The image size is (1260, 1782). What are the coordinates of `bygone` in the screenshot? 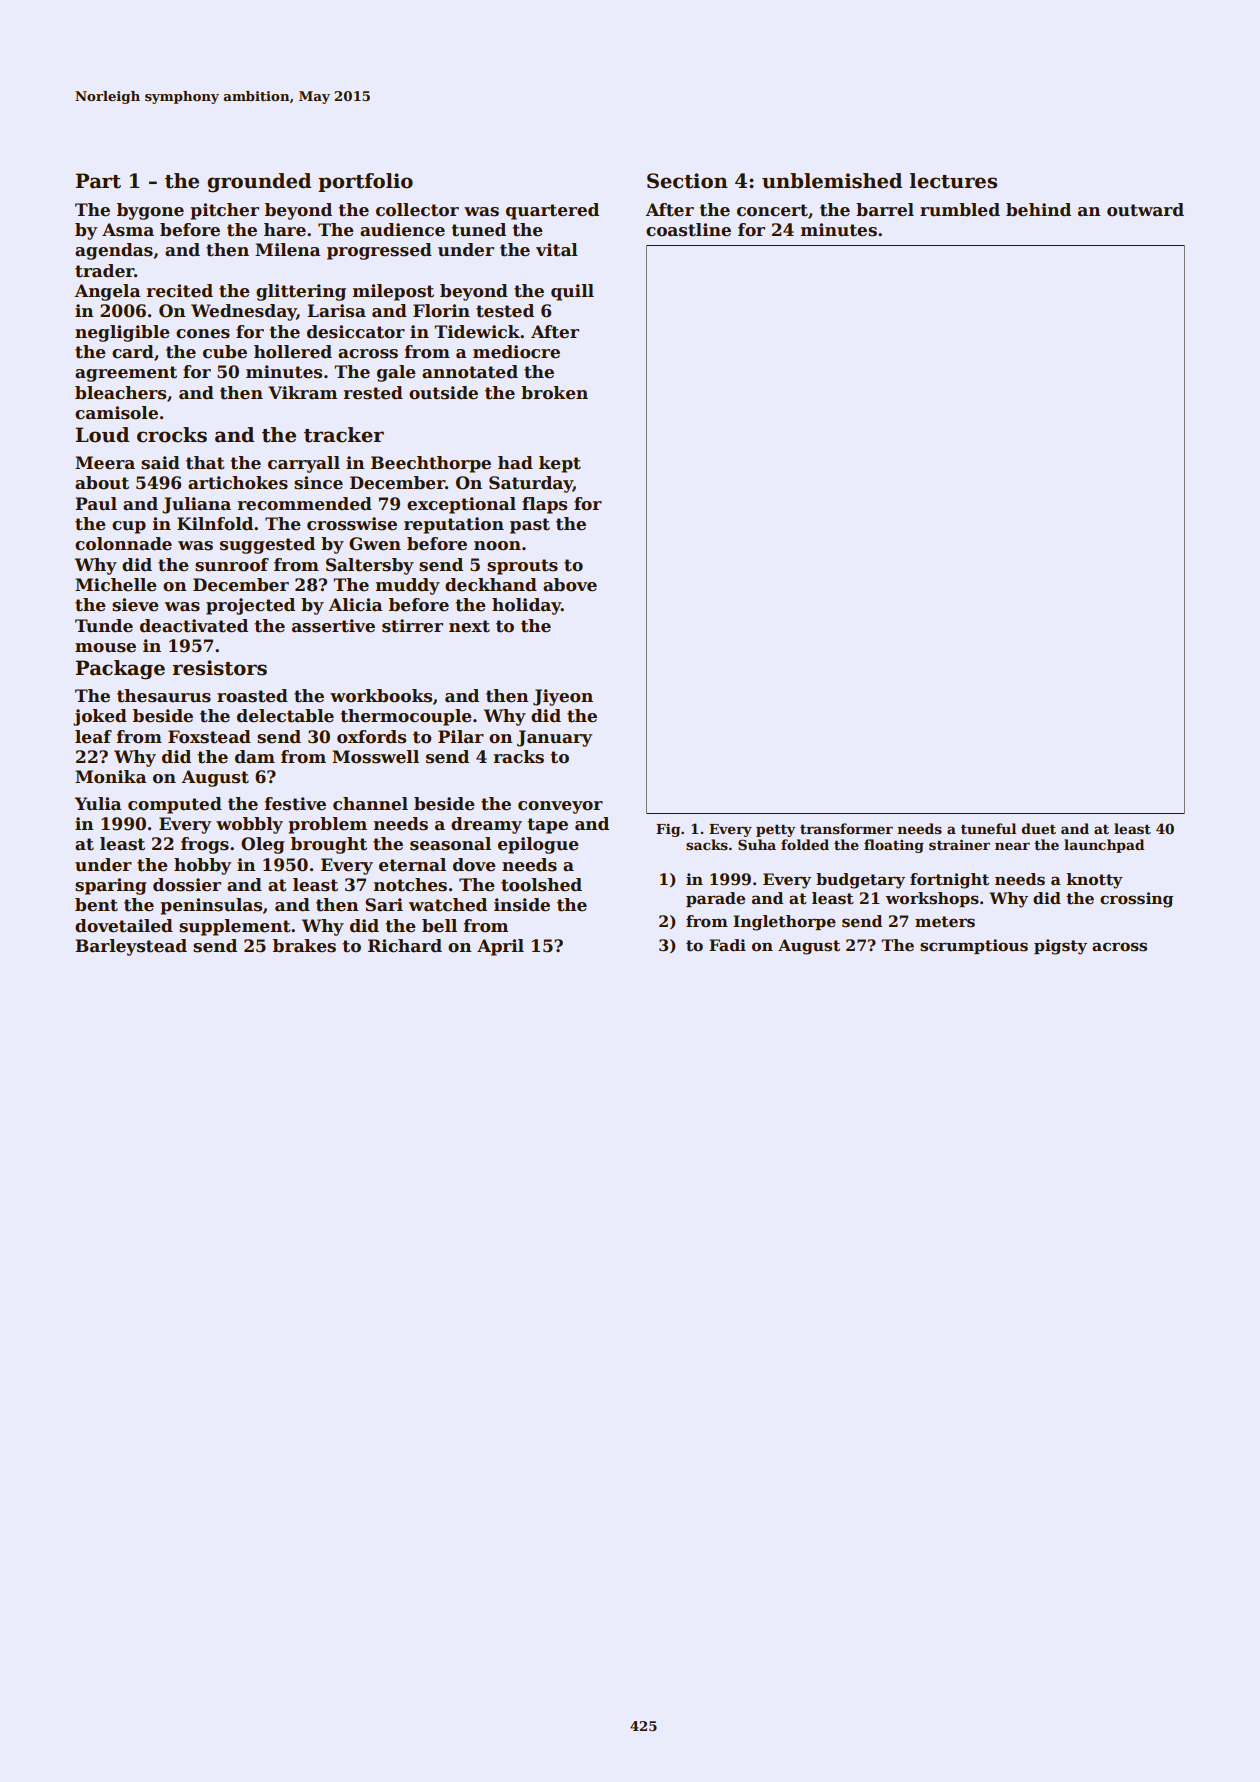 It's located at (150, 211).
